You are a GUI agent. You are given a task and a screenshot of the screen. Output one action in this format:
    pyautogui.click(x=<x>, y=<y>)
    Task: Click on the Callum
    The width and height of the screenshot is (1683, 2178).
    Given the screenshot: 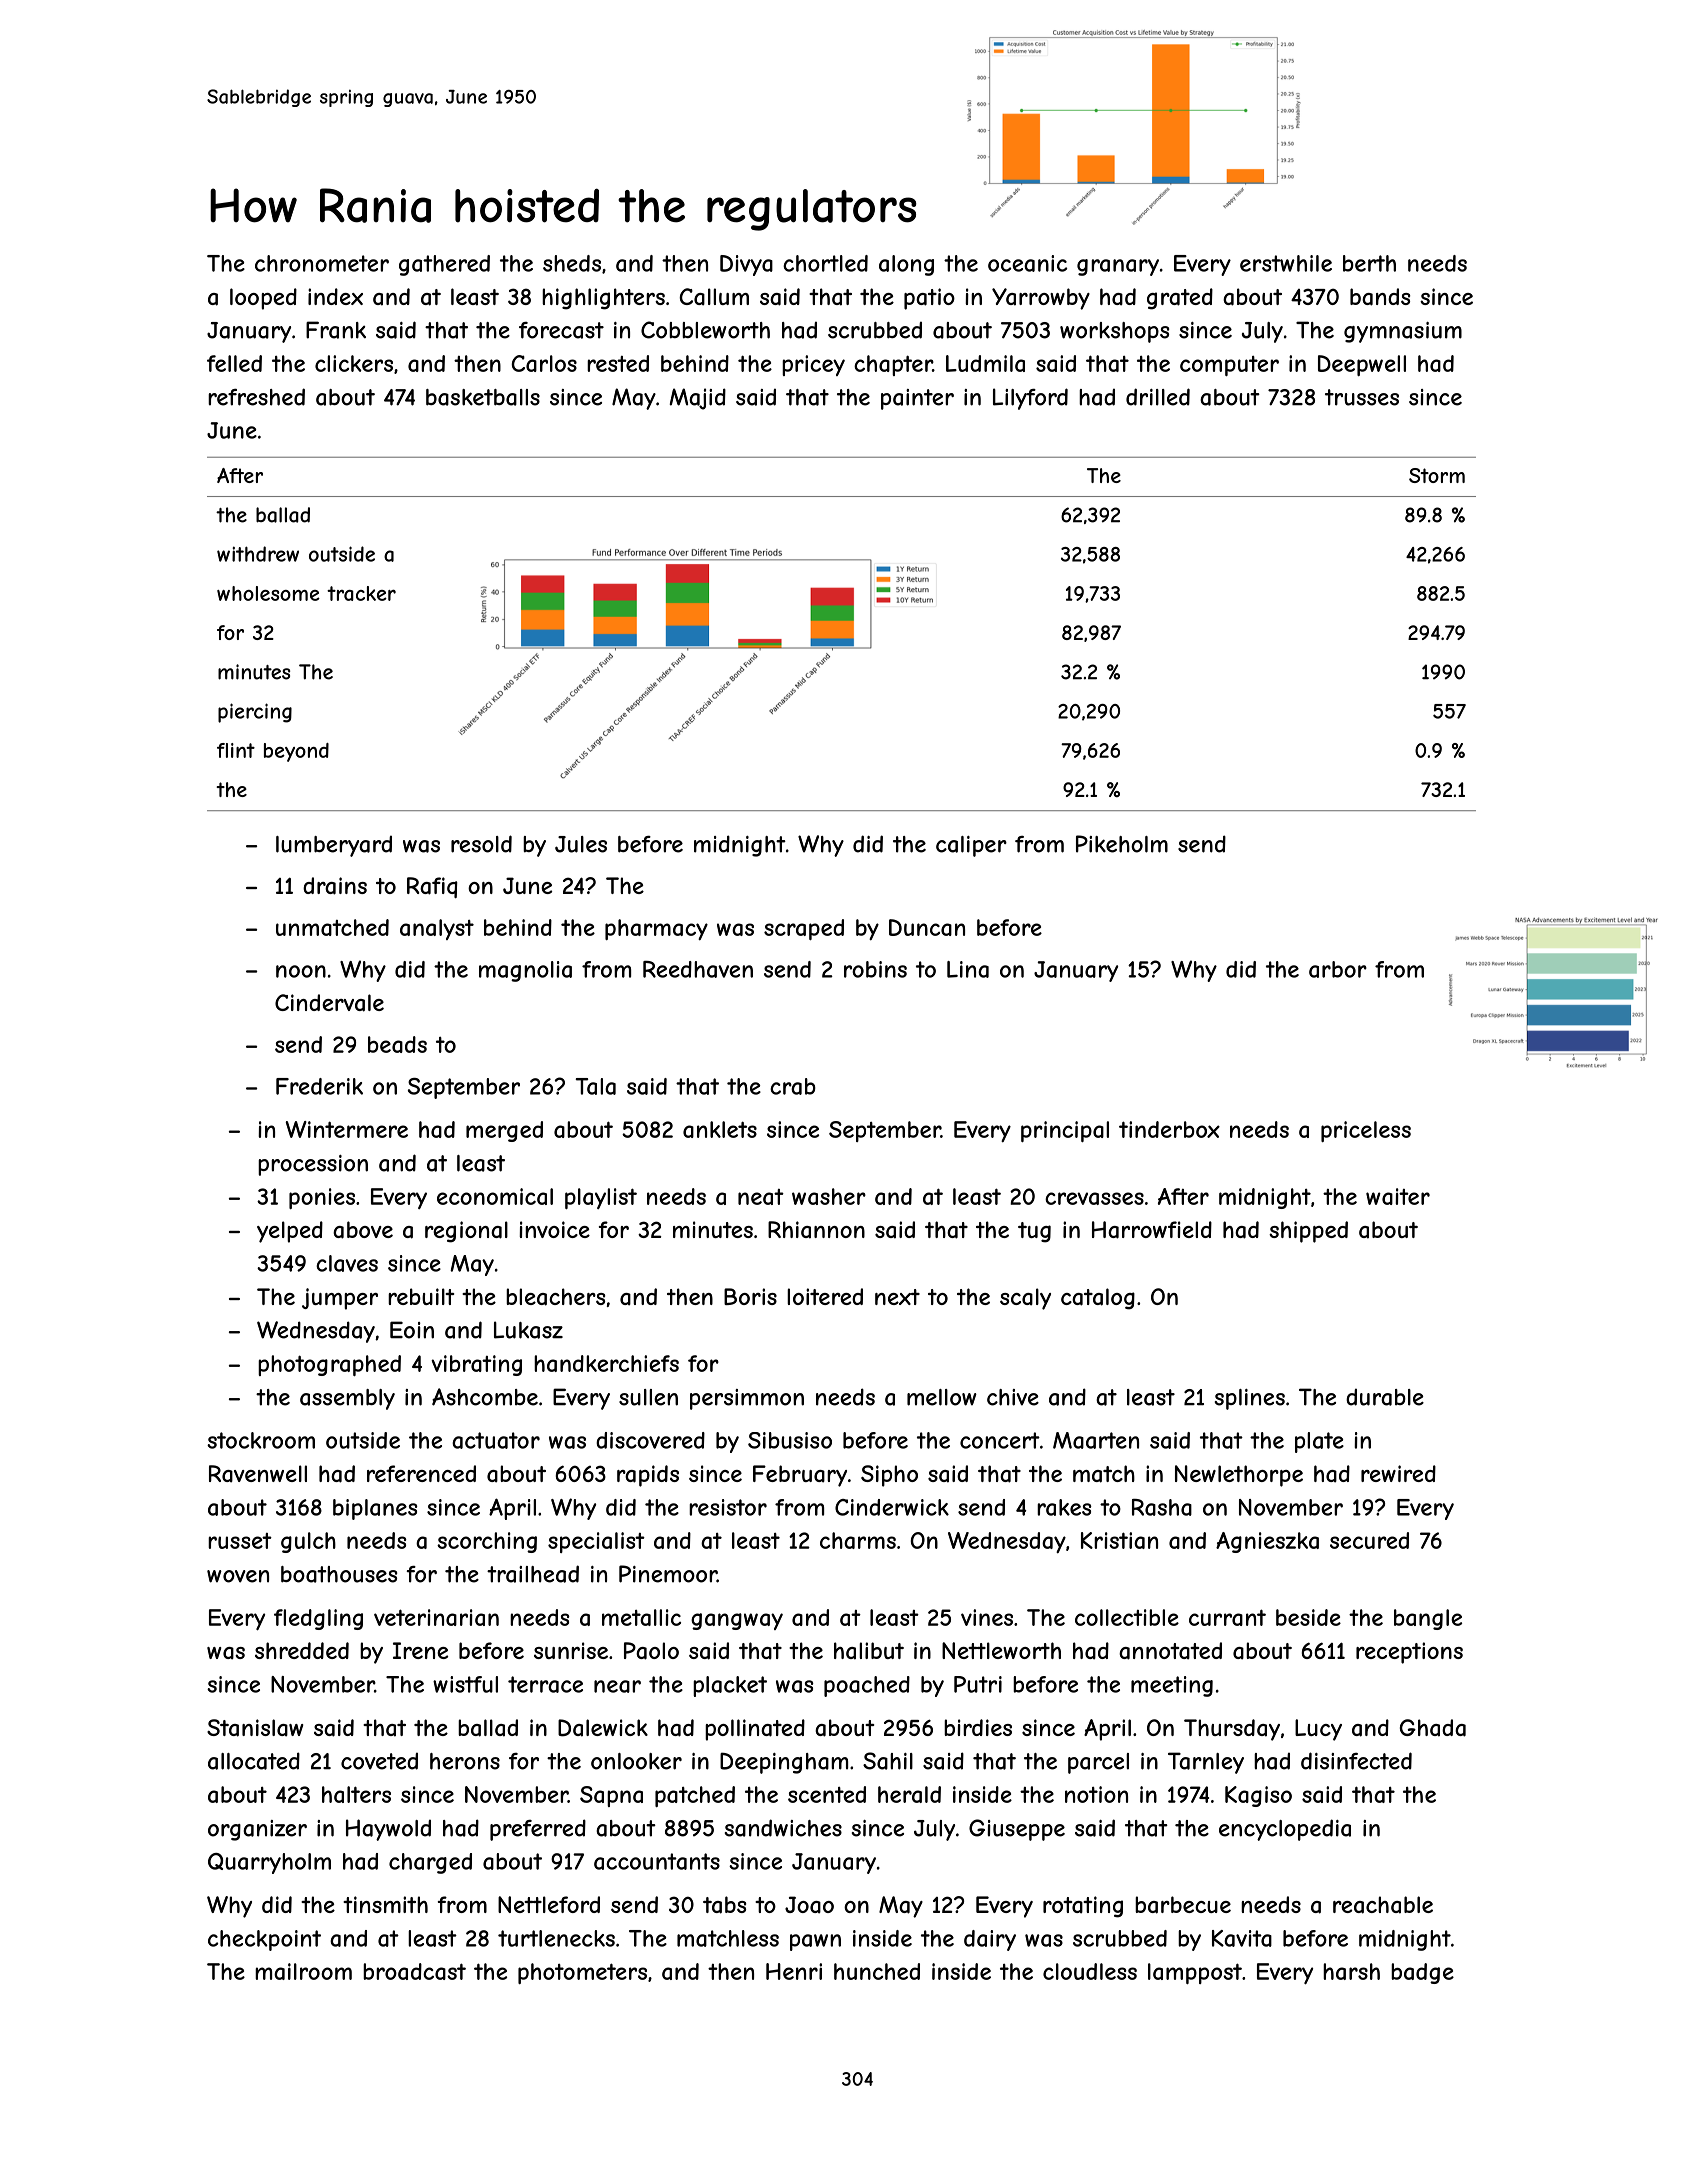 What is the action you would take?
    pyautogui.click(x=714, y=297)
